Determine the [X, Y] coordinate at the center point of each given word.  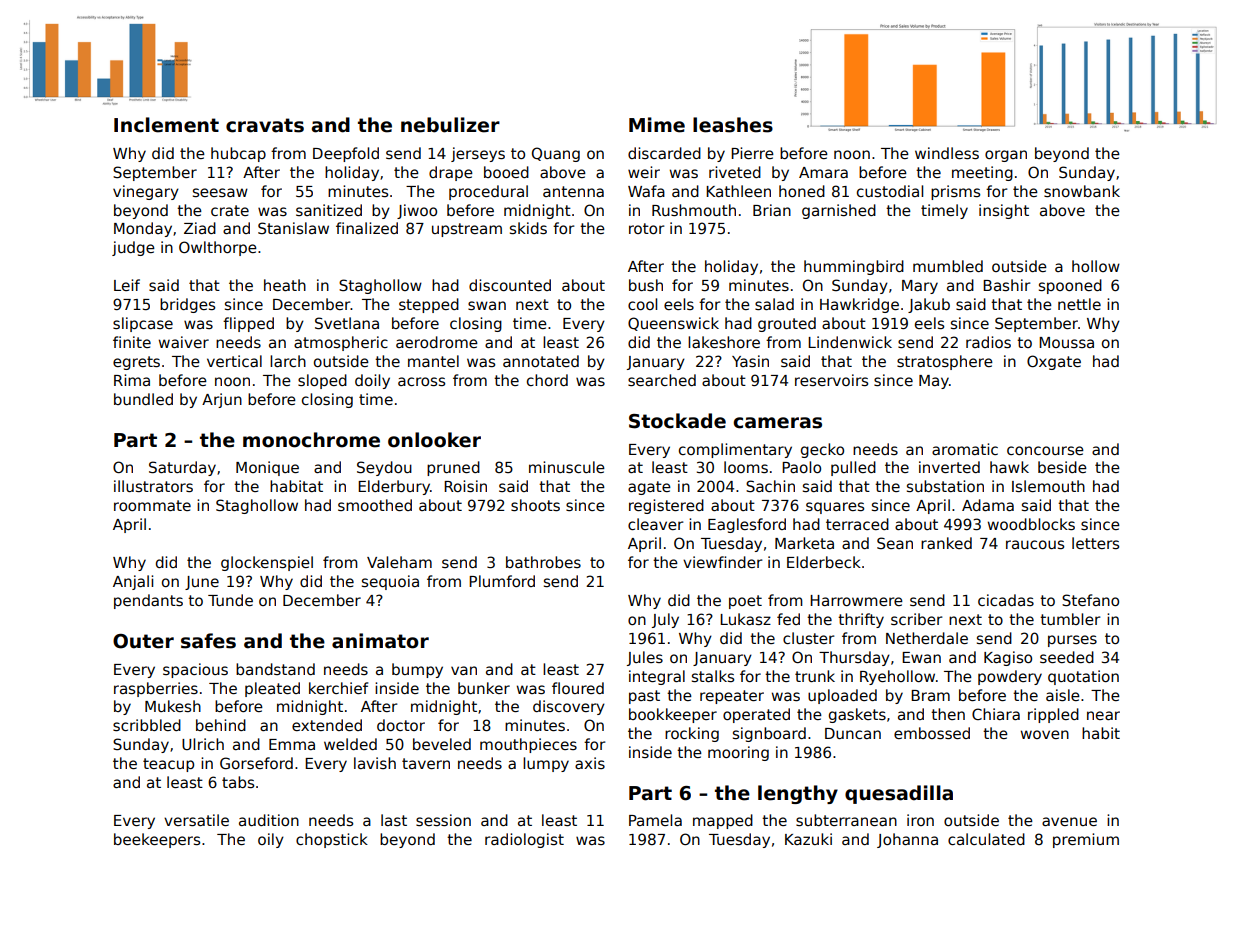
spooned [1070, 286]
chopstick [332, 840]
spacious [195, 670]
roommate [152, 505]
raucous [1035, 544]
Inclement [166, 125]
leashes [733, 125]
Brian [772, 210]
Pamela [655, 820]
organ [1006, 156]
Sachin [770, 486]
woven [1045, 734]
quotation [1083, 677]
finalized [367, 228]
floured [578, 688]
